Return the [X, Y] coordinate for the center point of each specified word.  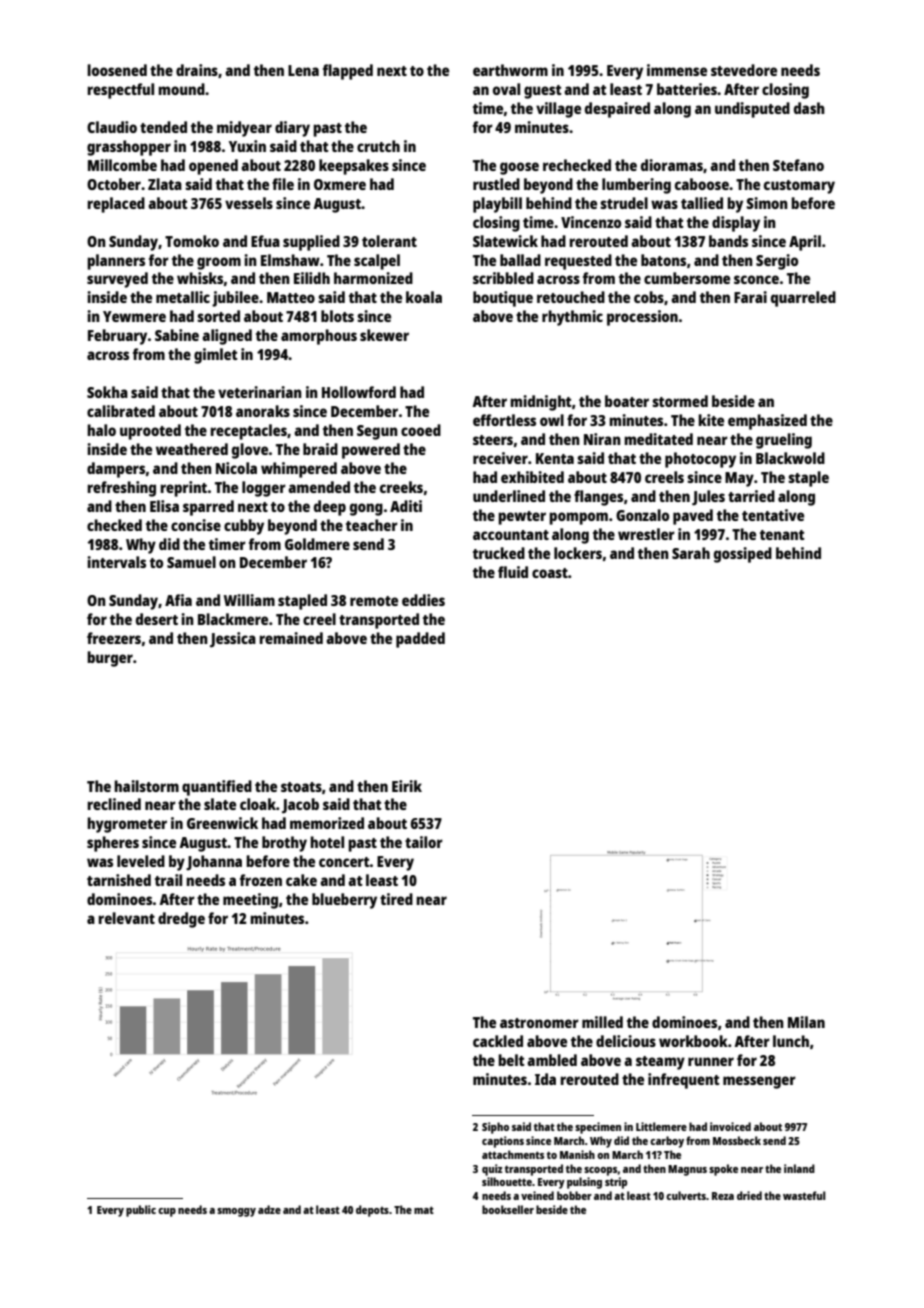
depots [372, 1211]
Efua [265, 241]
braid [320, 449]
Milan [806, 1022]
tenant [782, 535]
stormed [680, 401]
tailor [424, 842]
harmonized [373, 278]
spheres [113, 844]
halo [101, 430]
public [141, 1211]
